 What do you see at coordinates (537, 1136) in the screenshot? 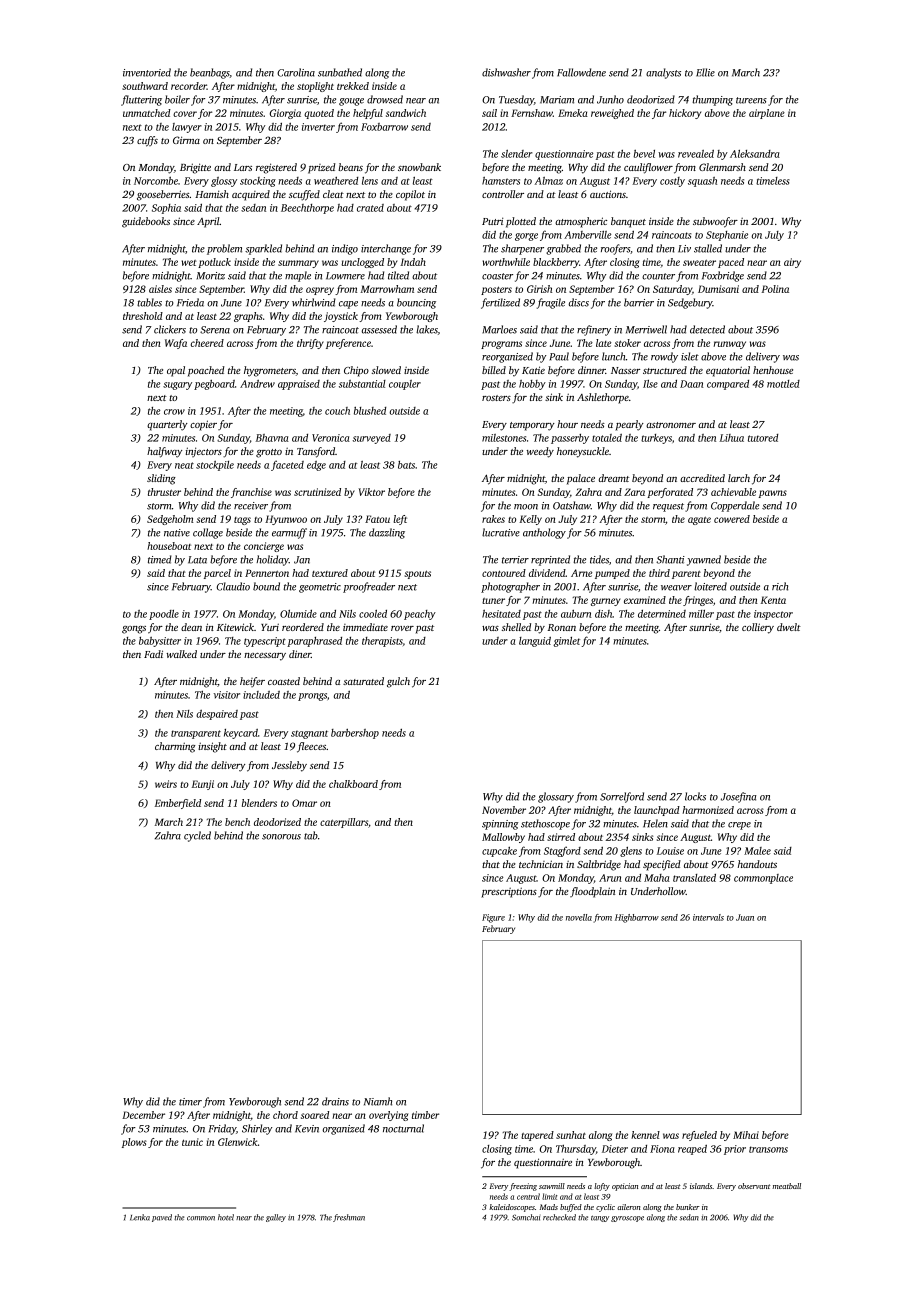
I see `tapered` at bounding box center [537, 1136].
